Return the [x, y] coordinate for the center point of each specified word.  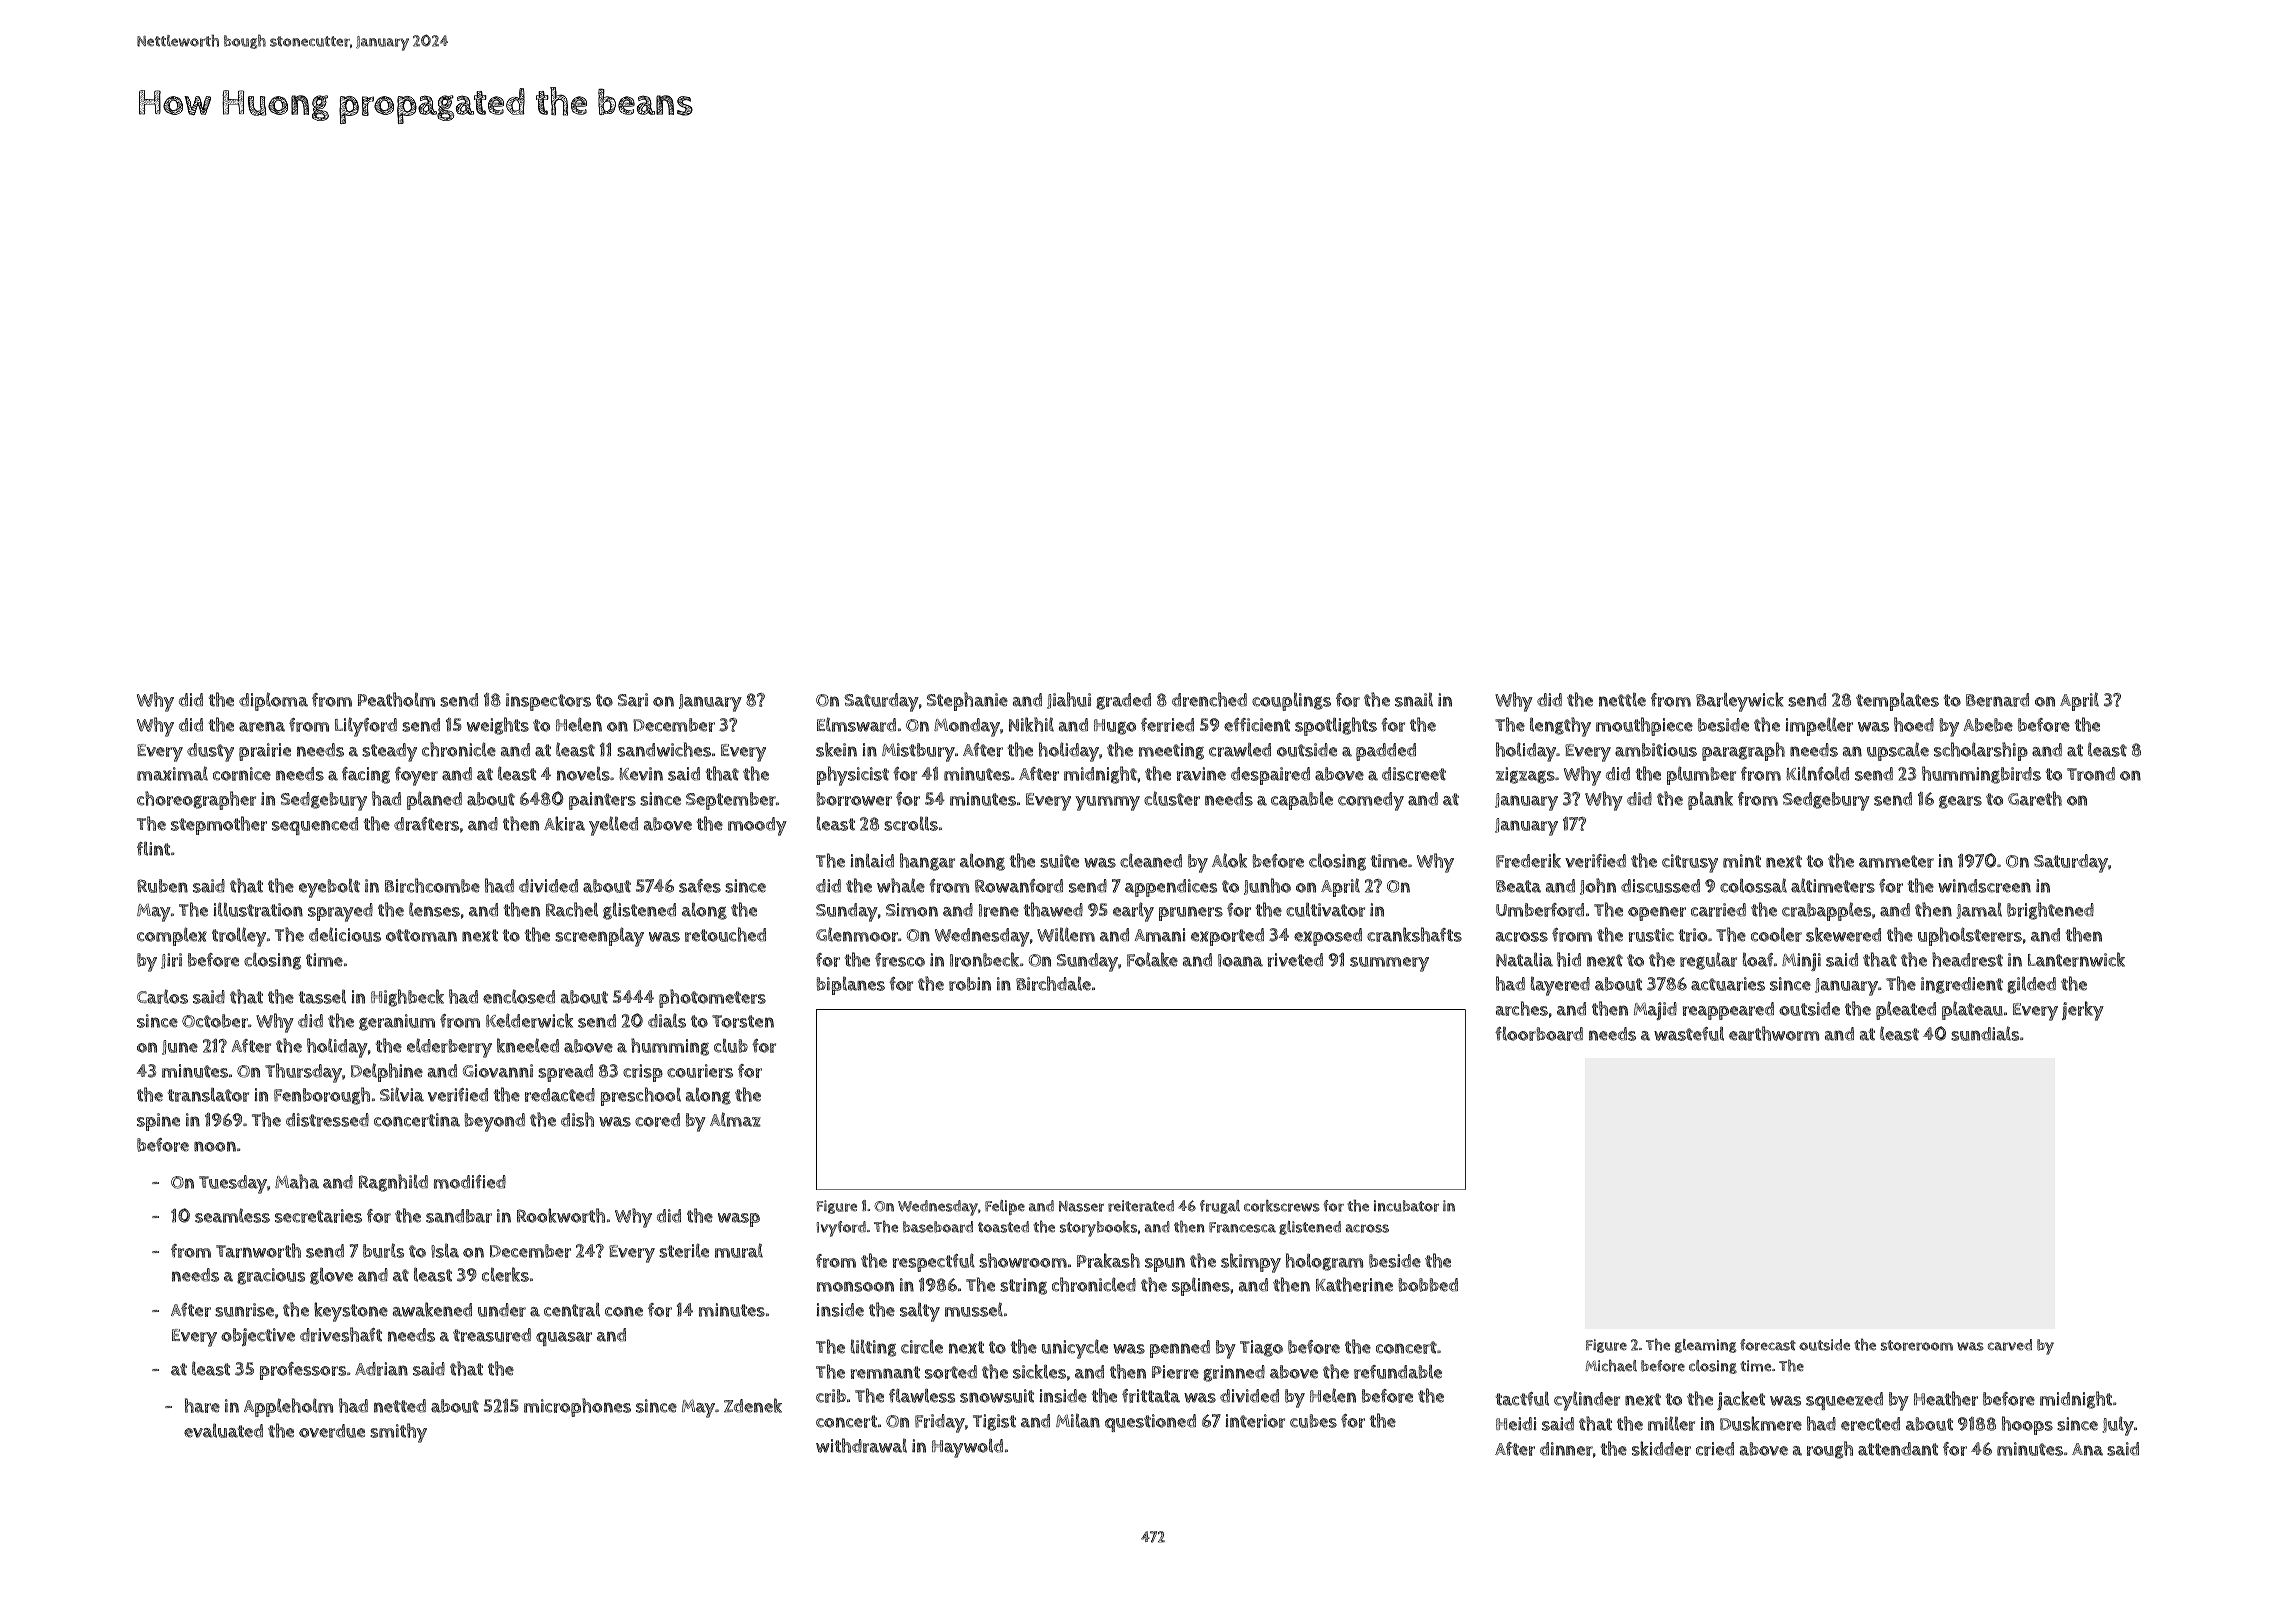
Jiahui [1069, 700]
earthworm [1774, 1033]
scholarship [1981, 751]
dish [577, 1119]
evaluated [223, 1430]
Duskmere [1761, 1423]
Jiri [171, 961]
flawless [922, 1395]
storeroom [1917, 1345]
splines [1201, 1286]
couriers [700, 1071]
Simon [912, 910]
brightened [2050, 911]
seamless [232, 1215]
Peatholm [396, 699]
